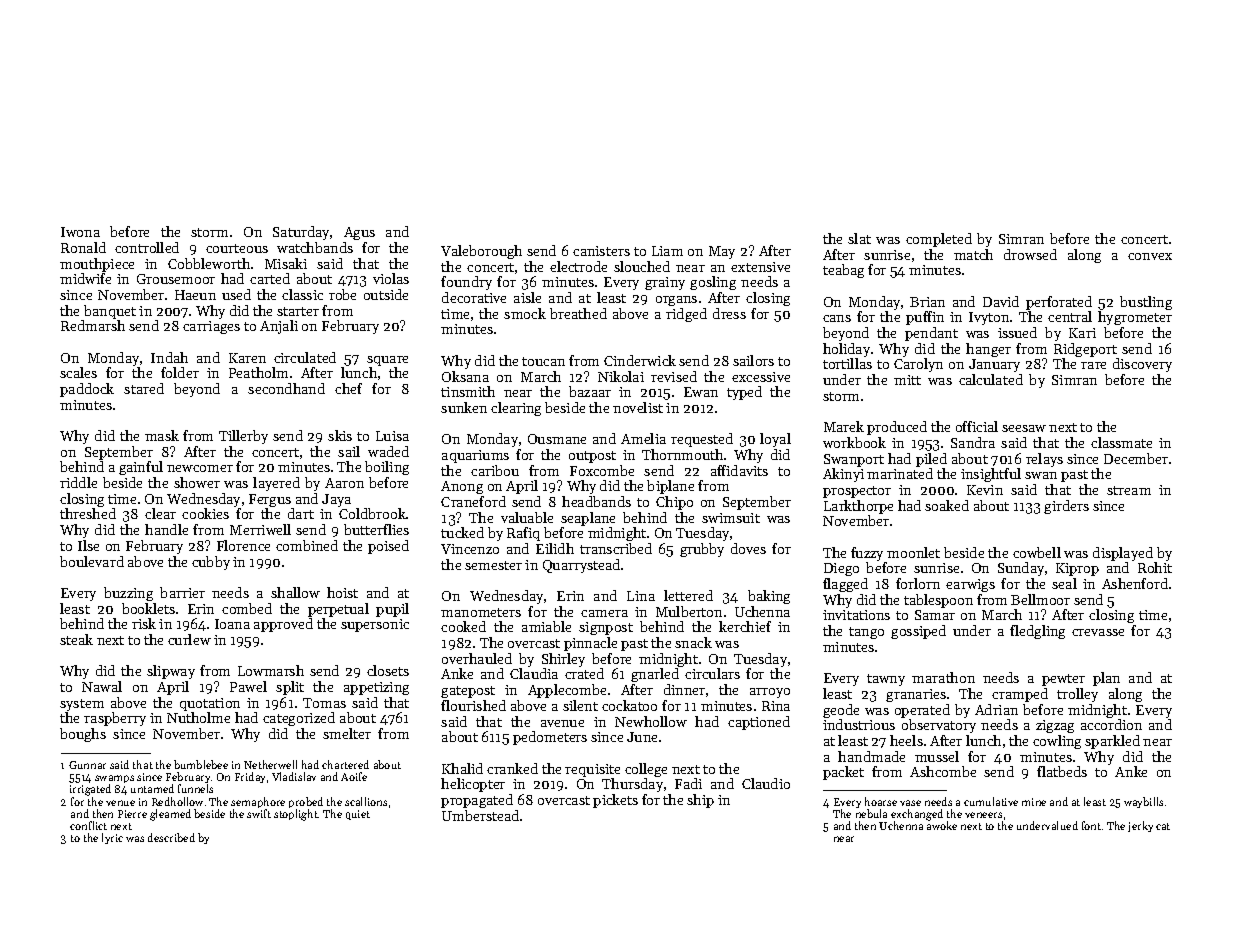 This screenshot has height=952, width=1233. I want to click on jerky, so click(1140, 826).
